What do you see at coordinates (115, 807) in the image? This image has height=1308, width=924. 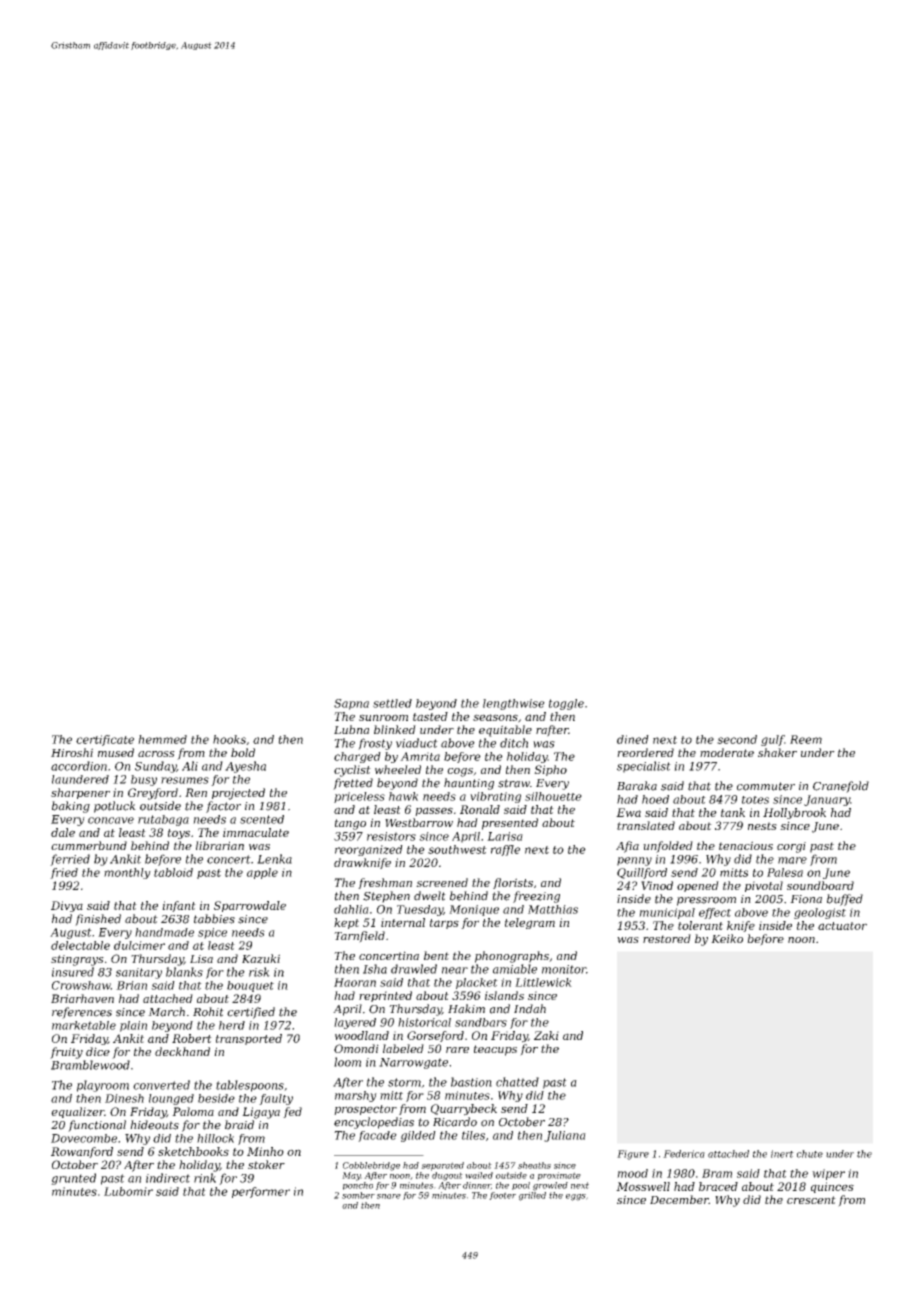 I see `potluck` at bounding box center [115, 807].
